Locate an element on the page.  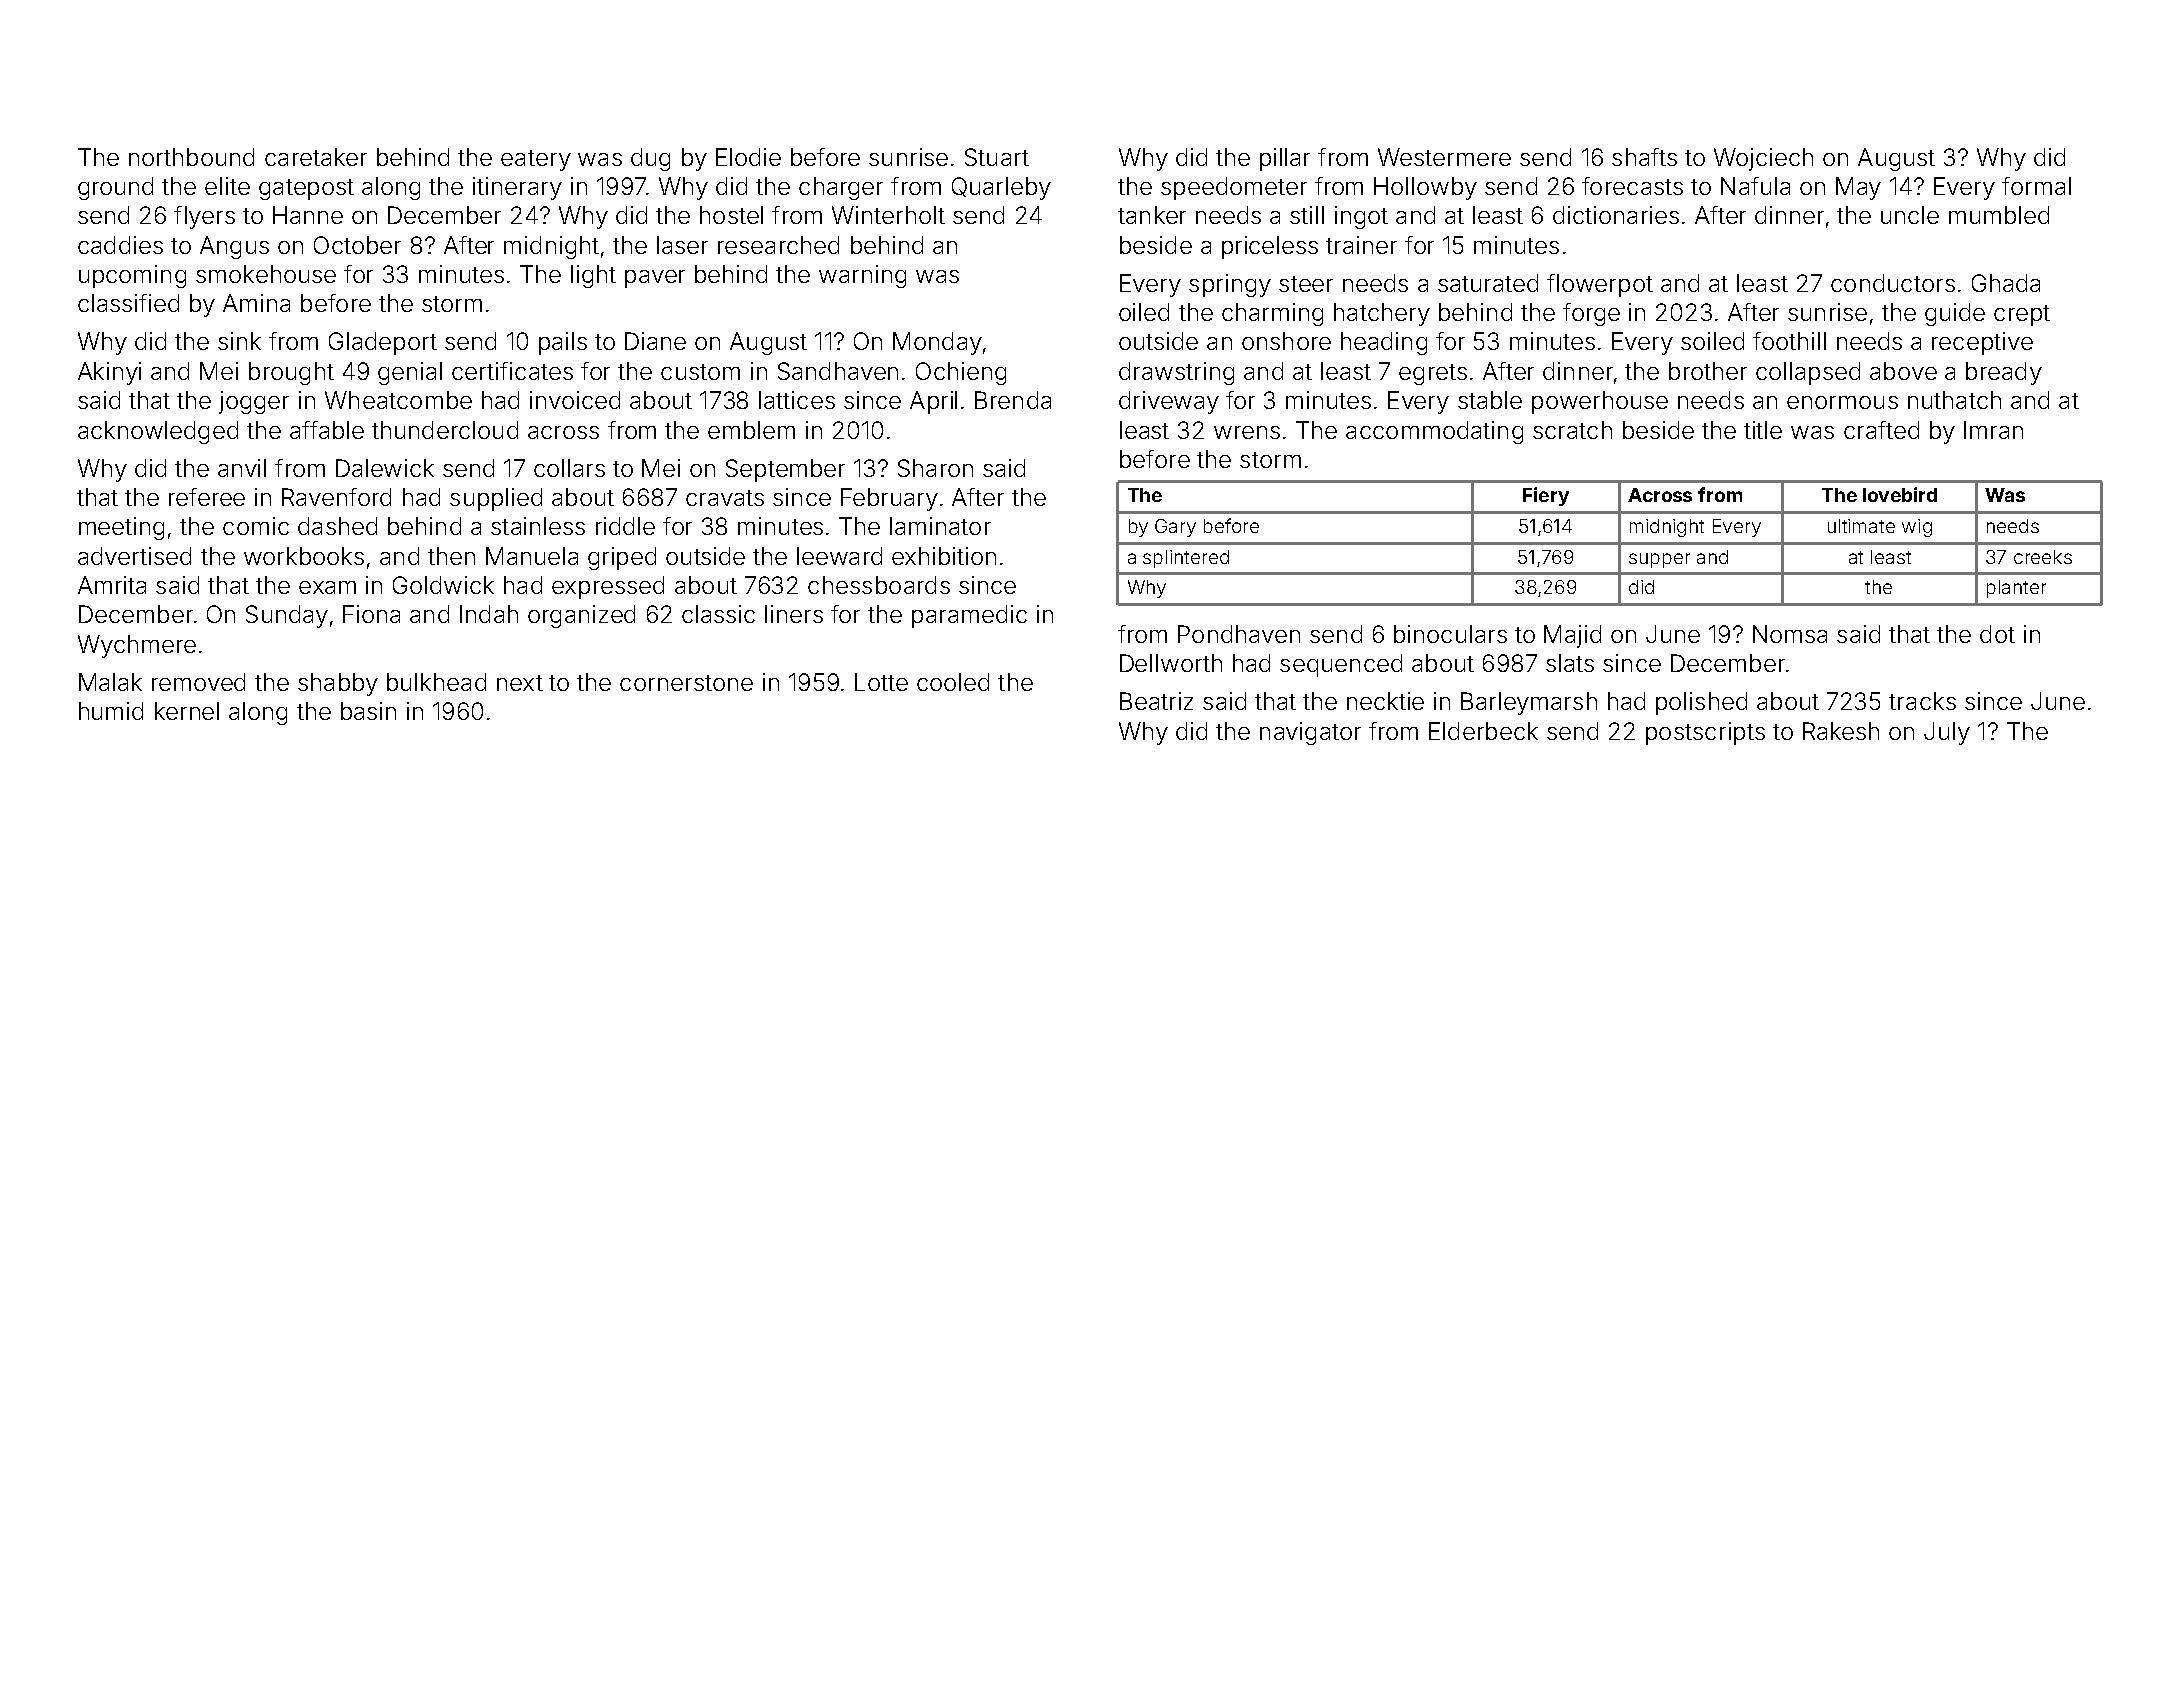
ultimate is located at coordinates (1861, 526).
